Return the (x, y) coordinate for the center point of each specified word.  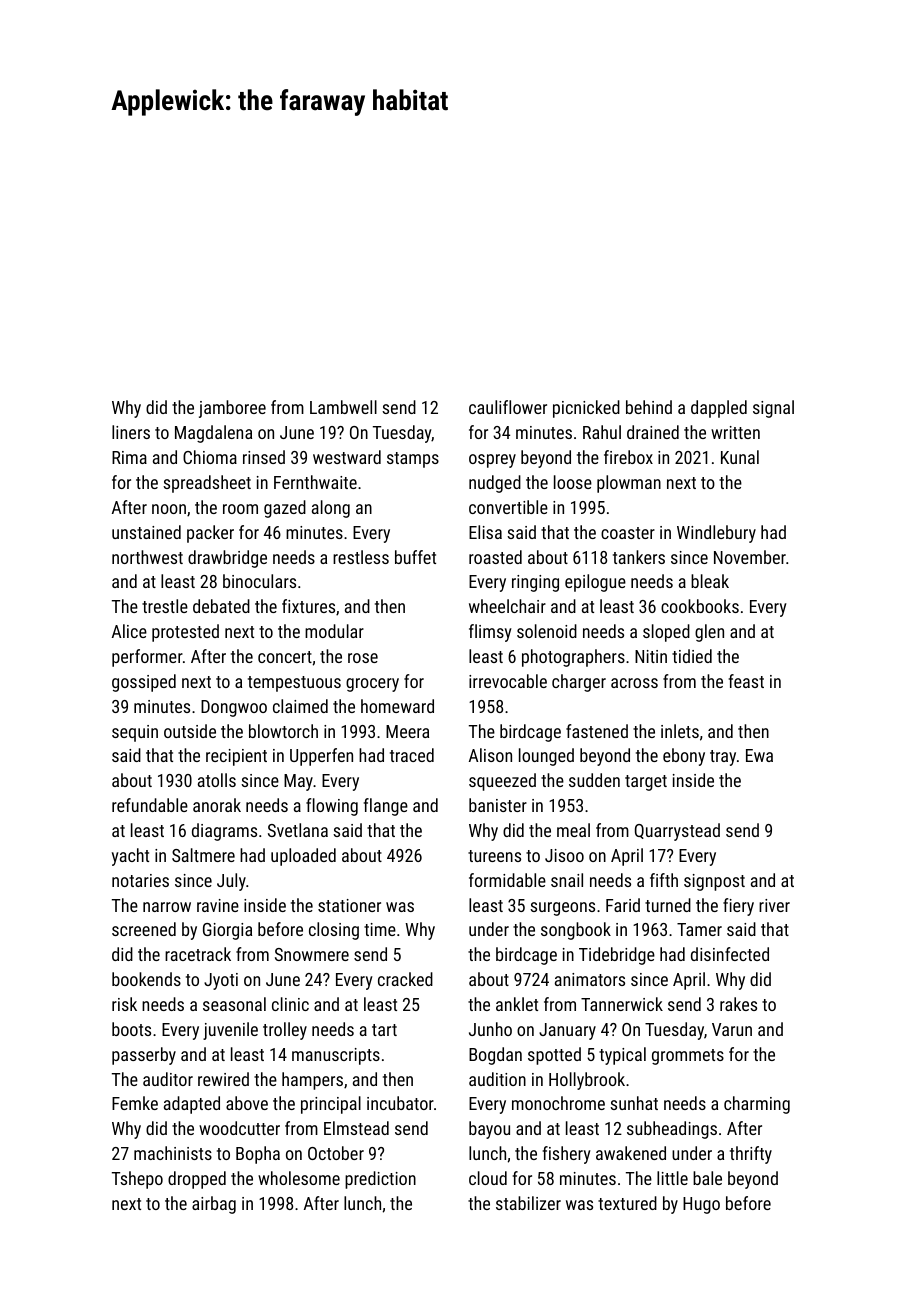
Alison (490, 755)
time (380, 929)
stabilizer (528, 1203)
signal (773, 409)
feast (746, 681)
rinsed (264, 457)
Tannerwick (622, 1004)
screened (144, 929)
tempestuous (294, 684)
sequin (135, 733)
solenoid (547, 631)
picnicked (586, 409)
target (646, 783)
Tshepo (137, 1180)
